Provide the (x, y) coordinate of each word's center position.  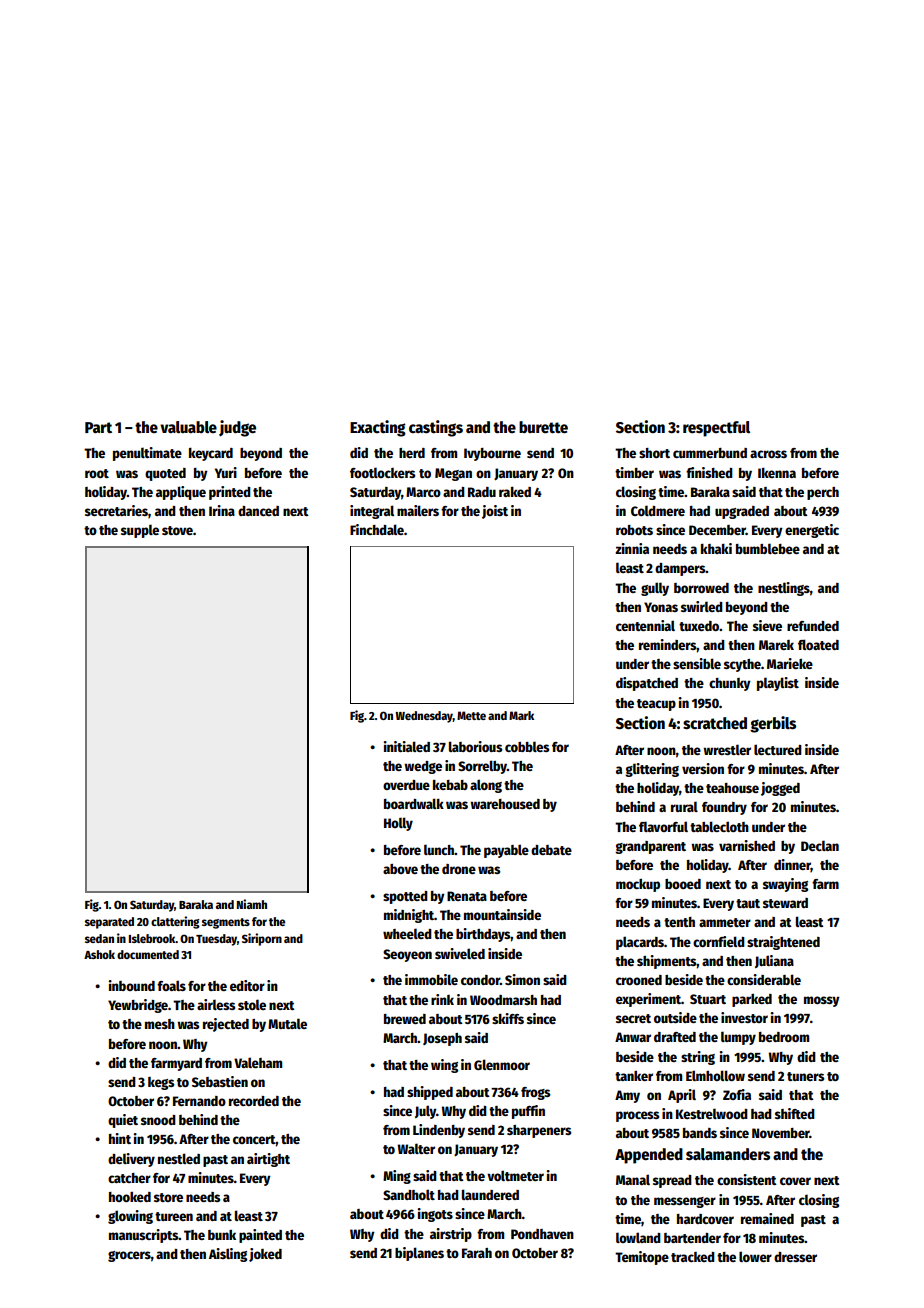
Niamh (252, 904)
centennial (645, 625)
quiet (123, 1121)
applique (181, 493)
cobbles (527, 746)
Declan (820, 845)
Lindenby (439, 1131)
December (717, 530)
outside (675, 1017)
